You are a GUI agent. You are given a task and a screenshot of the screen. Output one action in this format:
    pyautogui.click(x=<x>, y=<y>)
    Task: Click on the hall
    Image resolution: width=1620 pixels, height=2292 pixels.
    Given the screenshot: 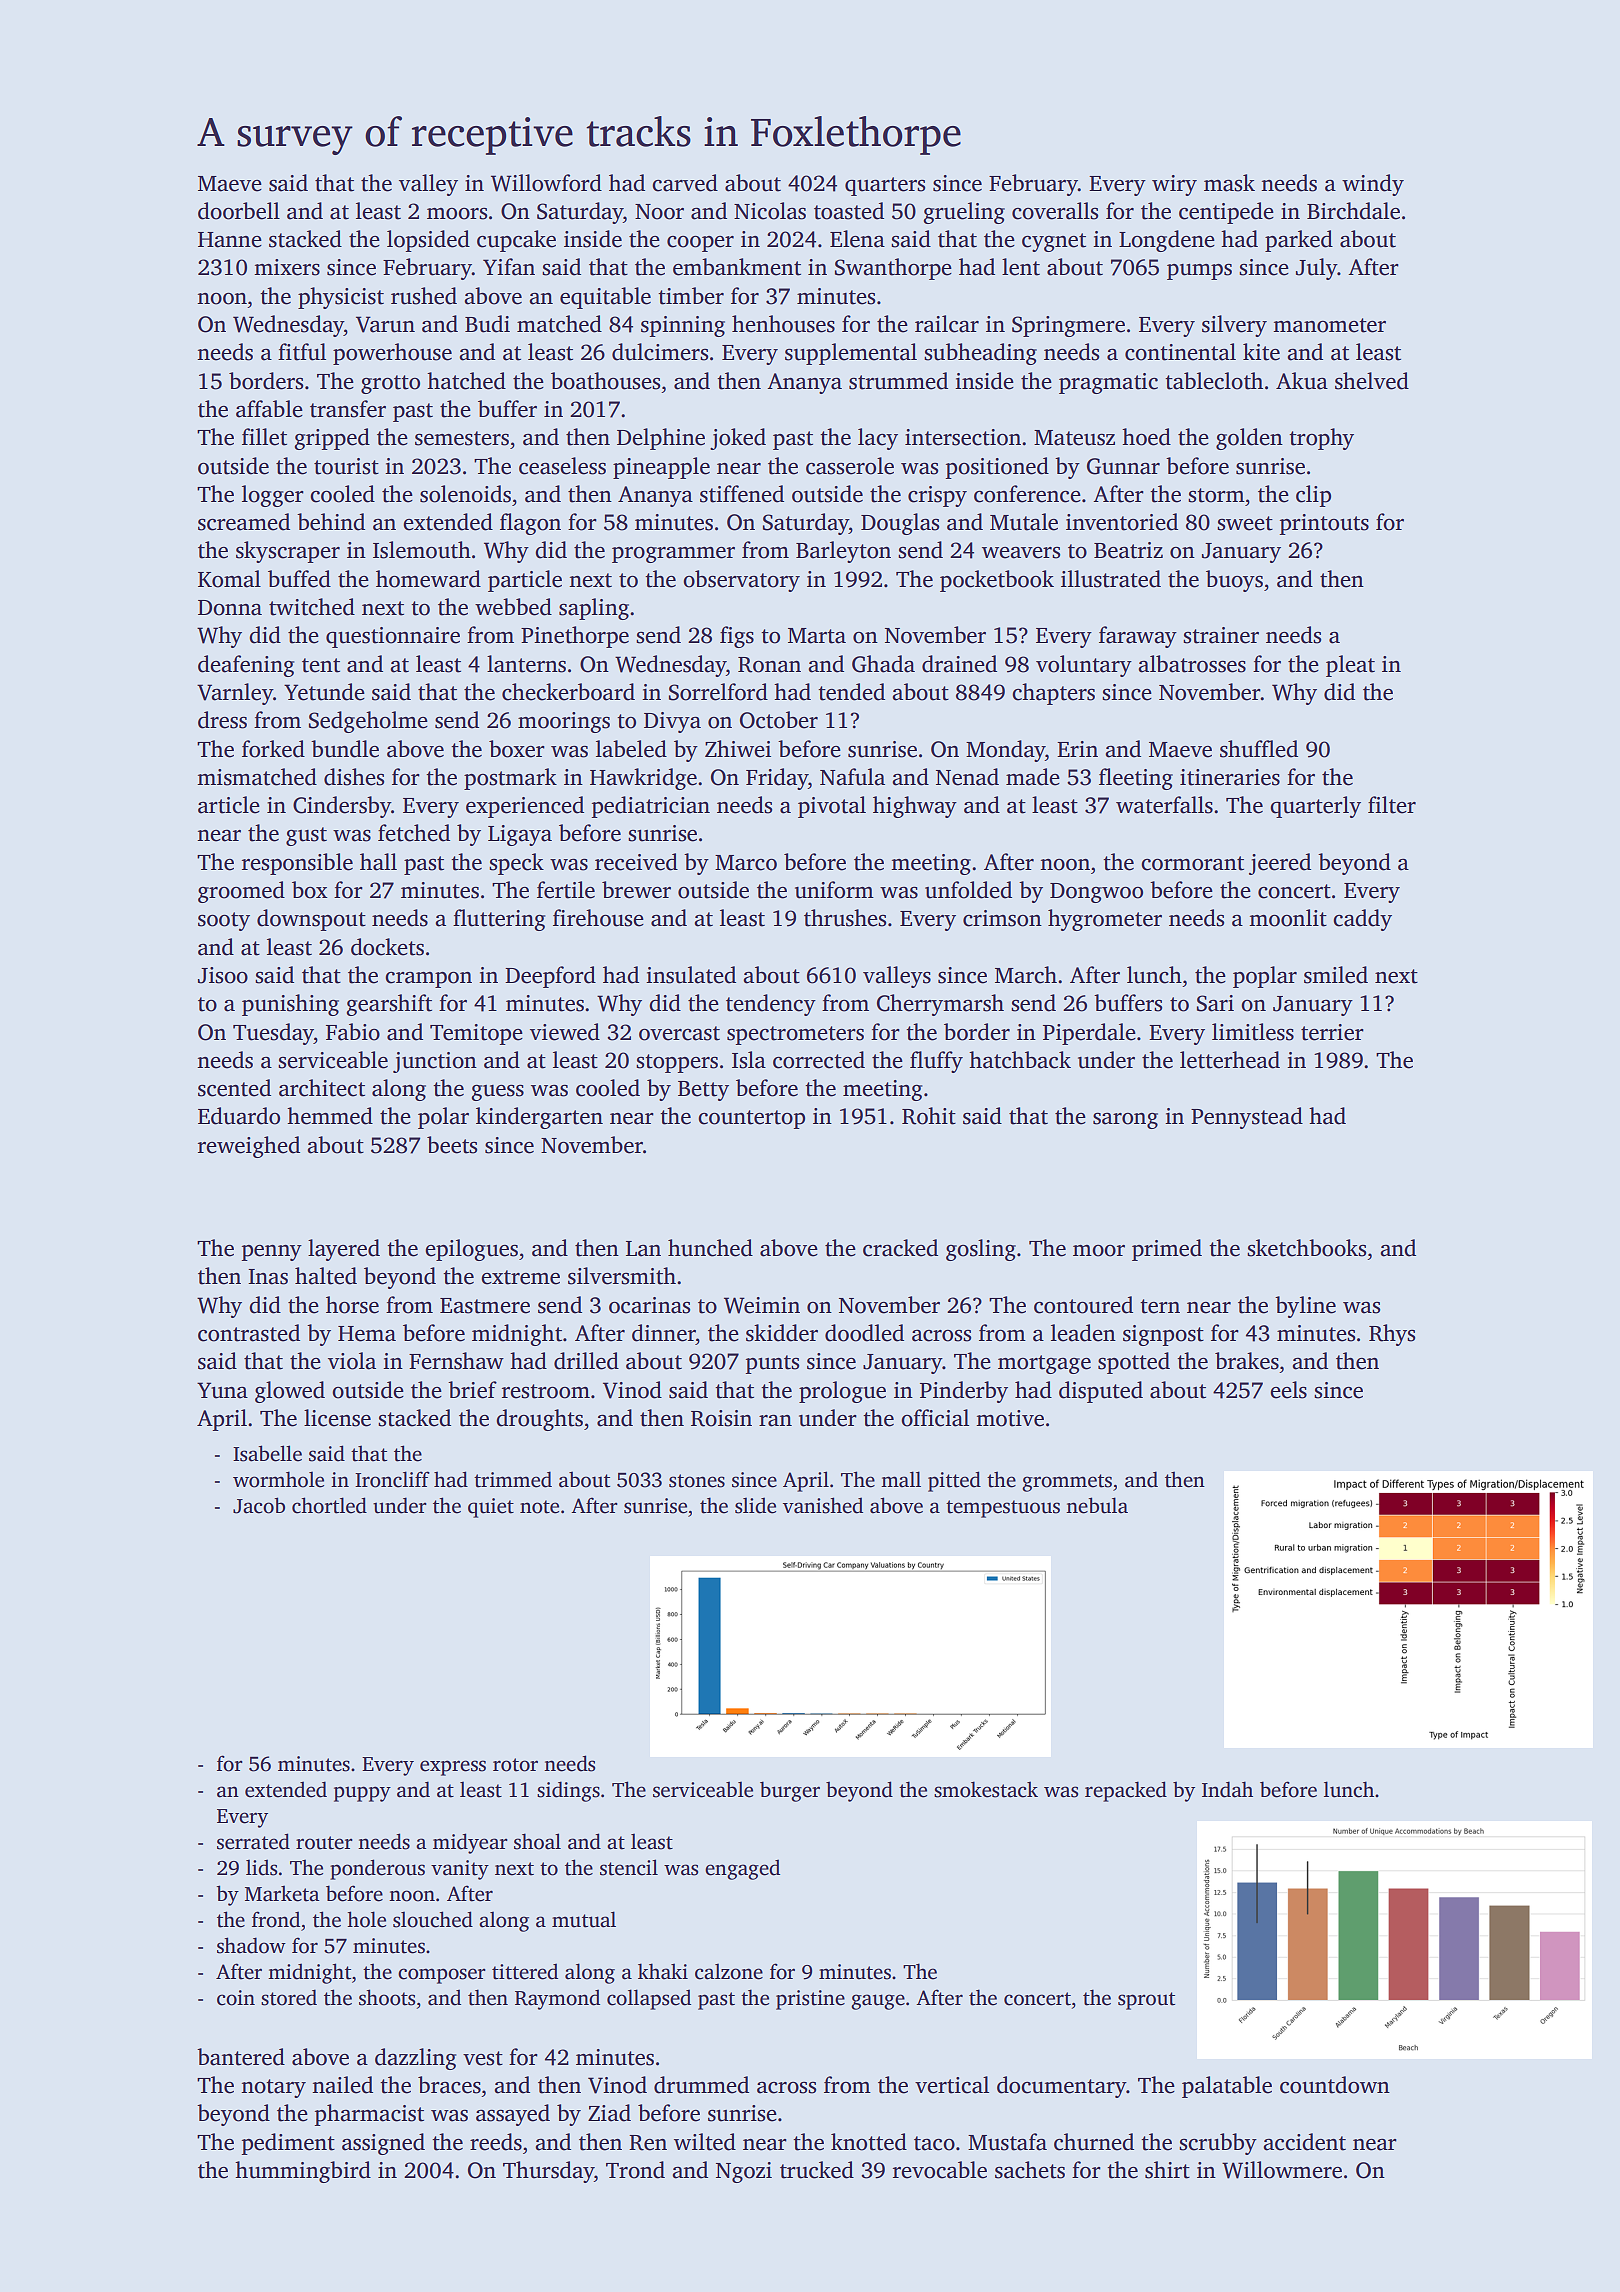 What is the action you would take?
    pyautogui.click(x=378, y=862)
